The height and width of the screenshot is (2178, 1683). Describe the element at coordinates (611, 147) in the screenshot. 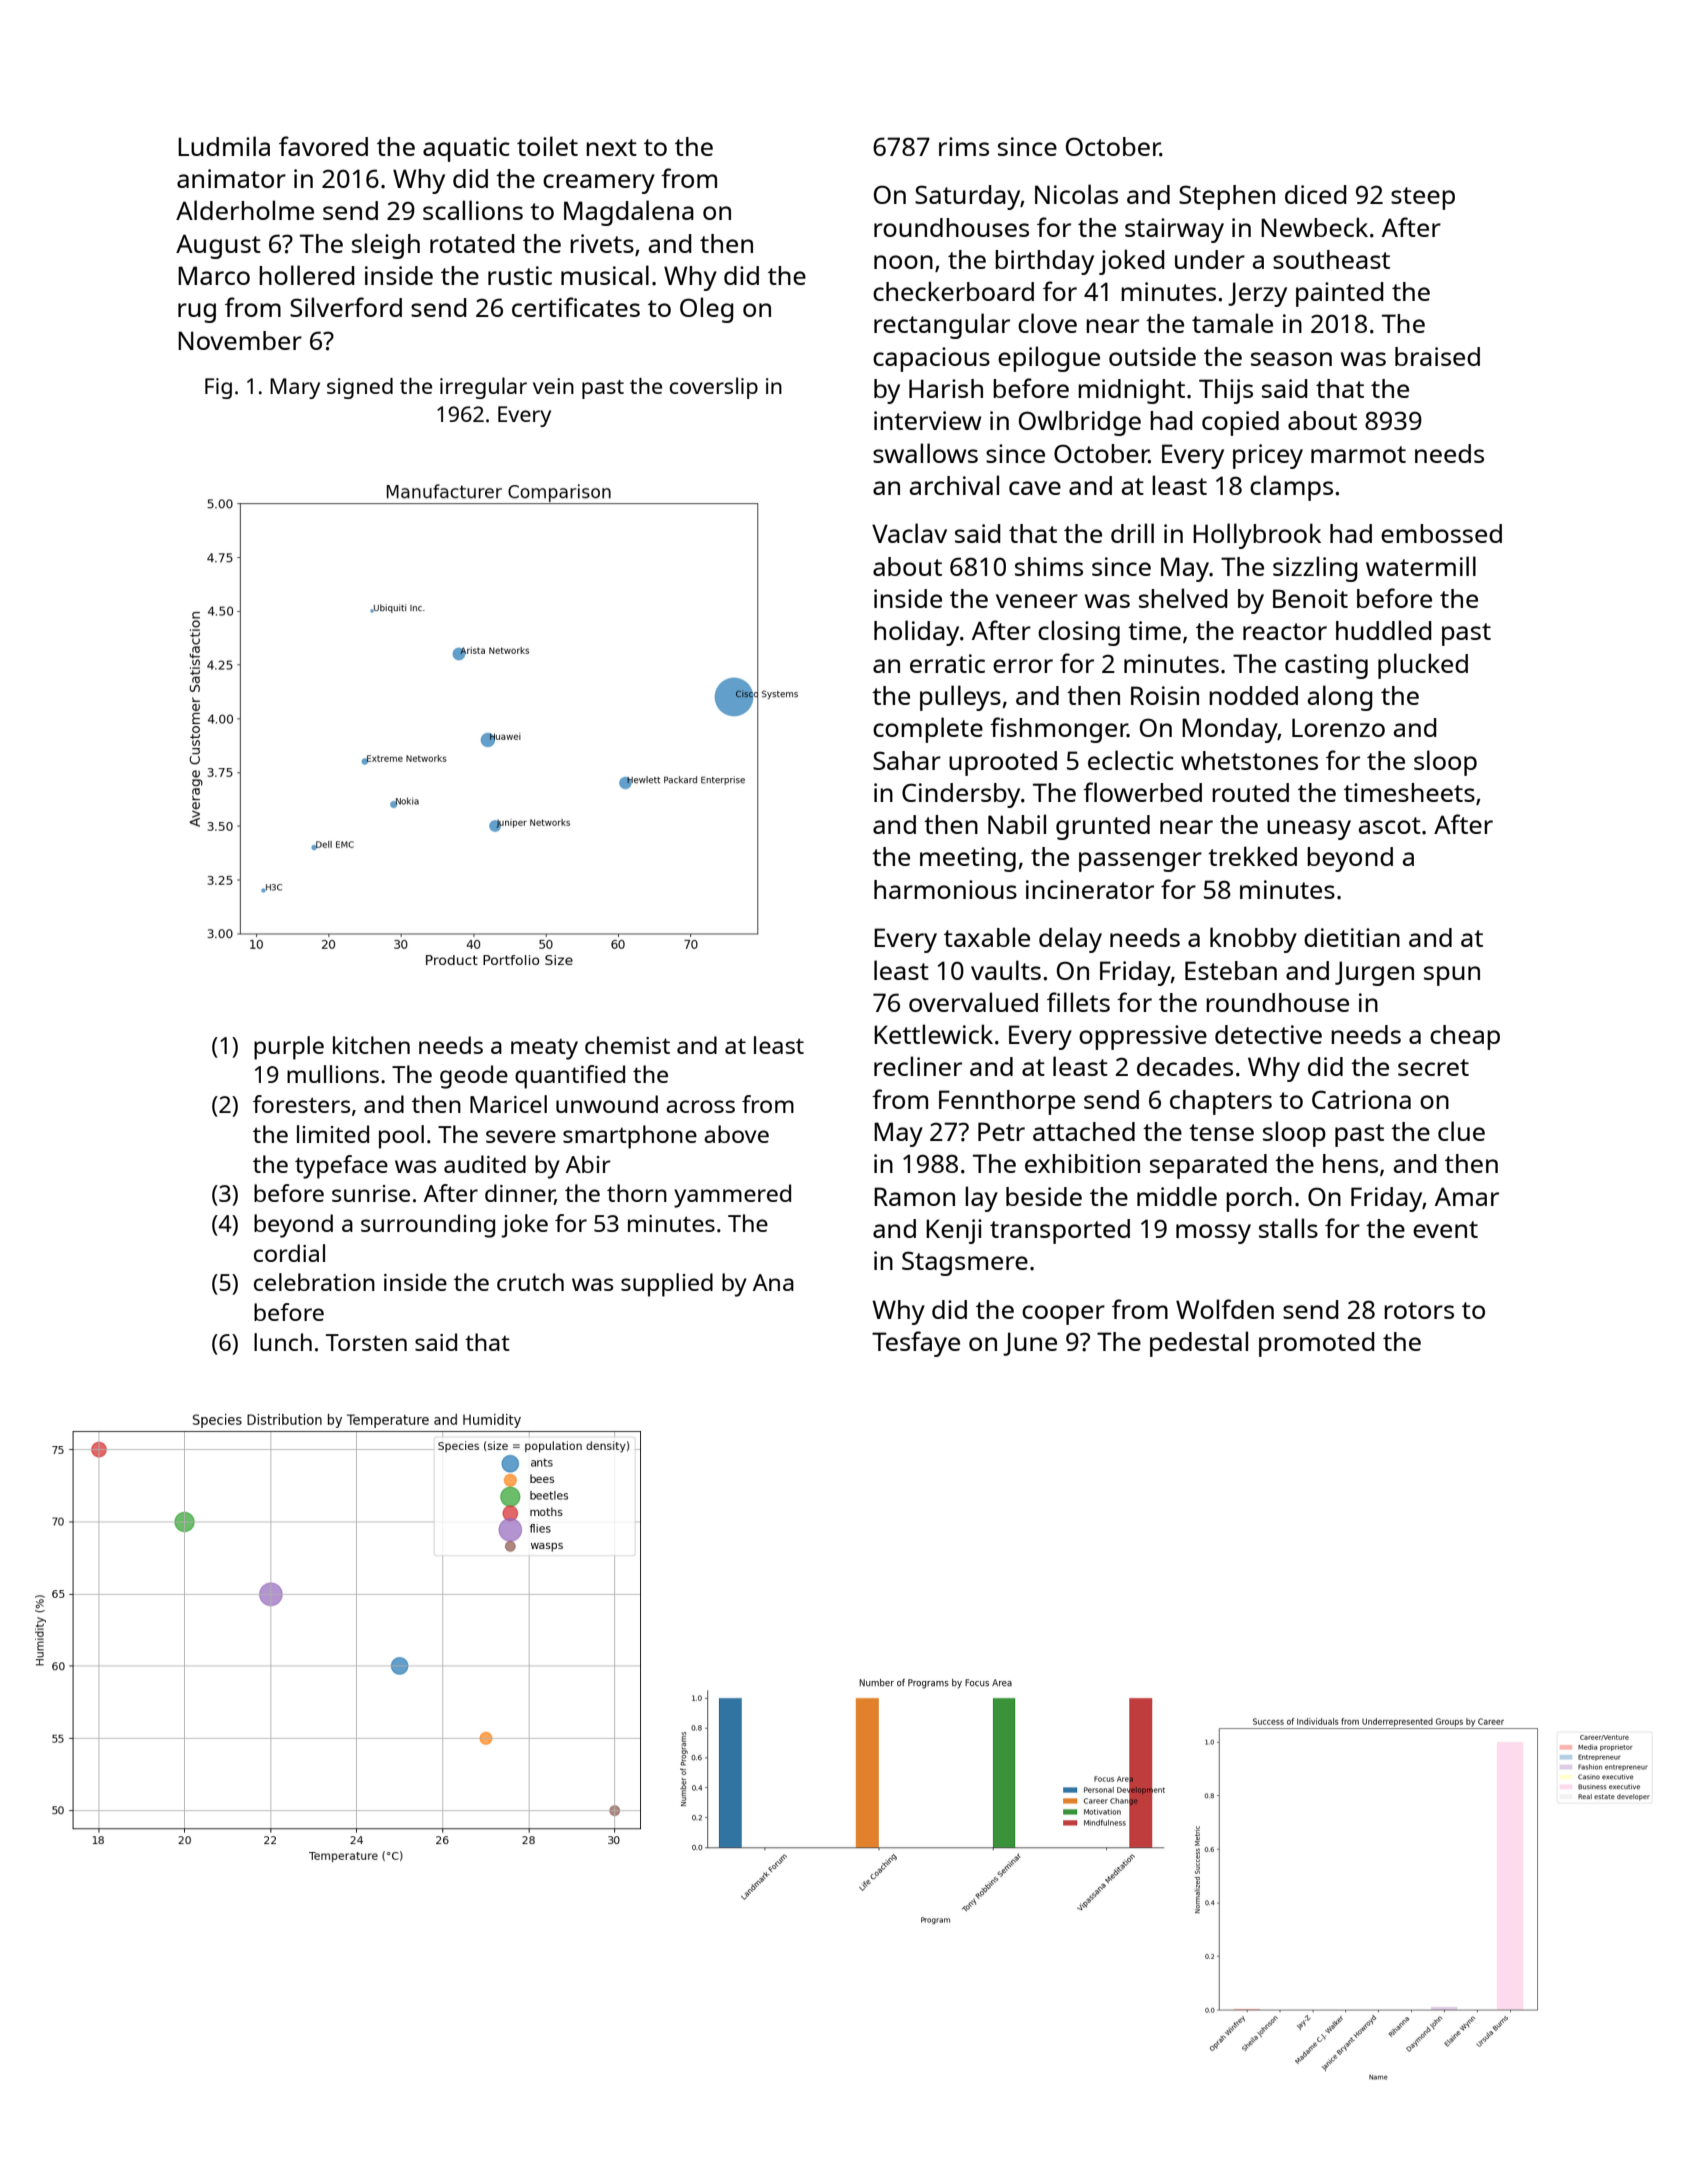

I see `next` at that location.
